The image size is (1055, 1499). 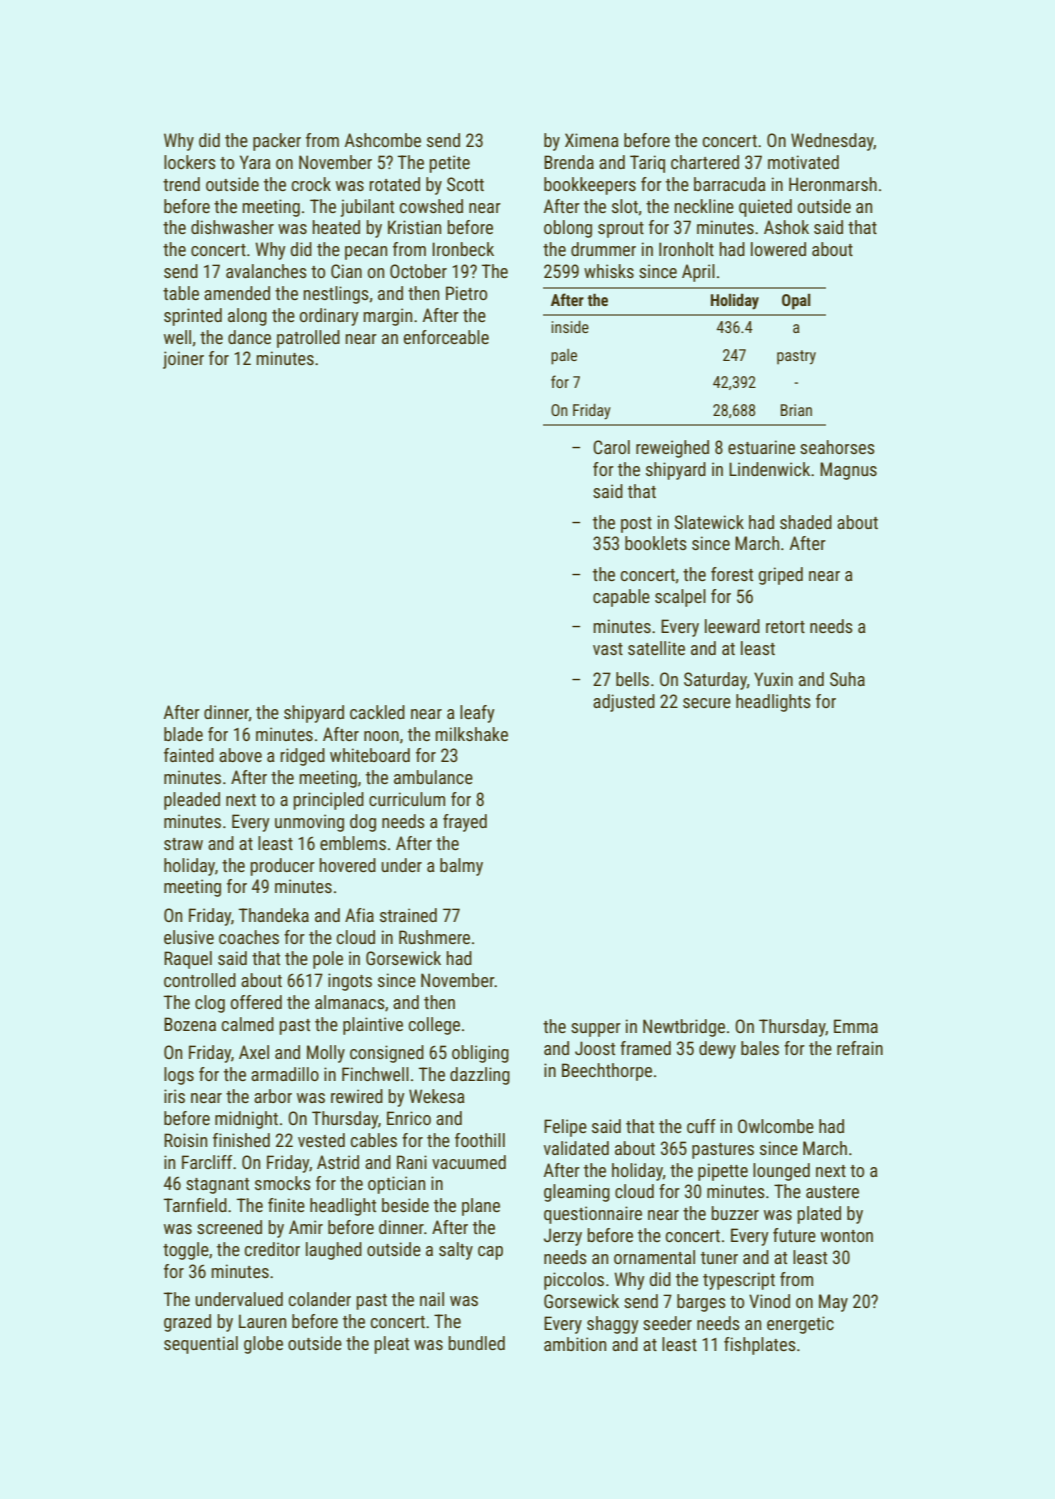 I want to click on Brian, so click(x=796, y=410).
